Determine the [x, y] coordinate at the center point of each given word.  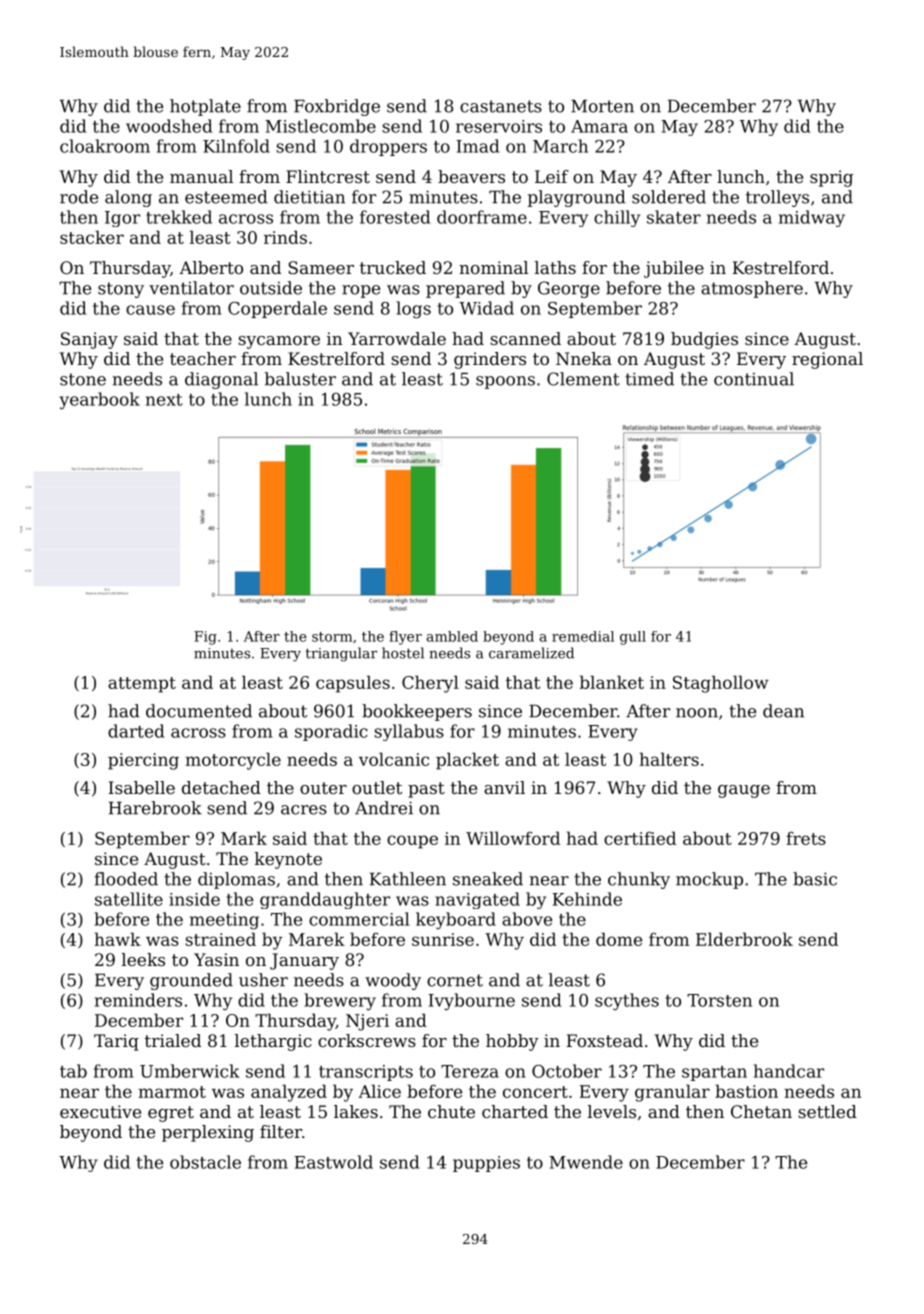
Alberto [211, 267]
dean [783, 711]
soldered [669, 197]
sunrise [443, 939]
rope [361, 291]
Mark [244, 838]
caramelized [531, 653]
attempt [142, 685]
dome [619, 939]
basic [815, 879]
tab [73, 1071]
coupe [412, 842]
